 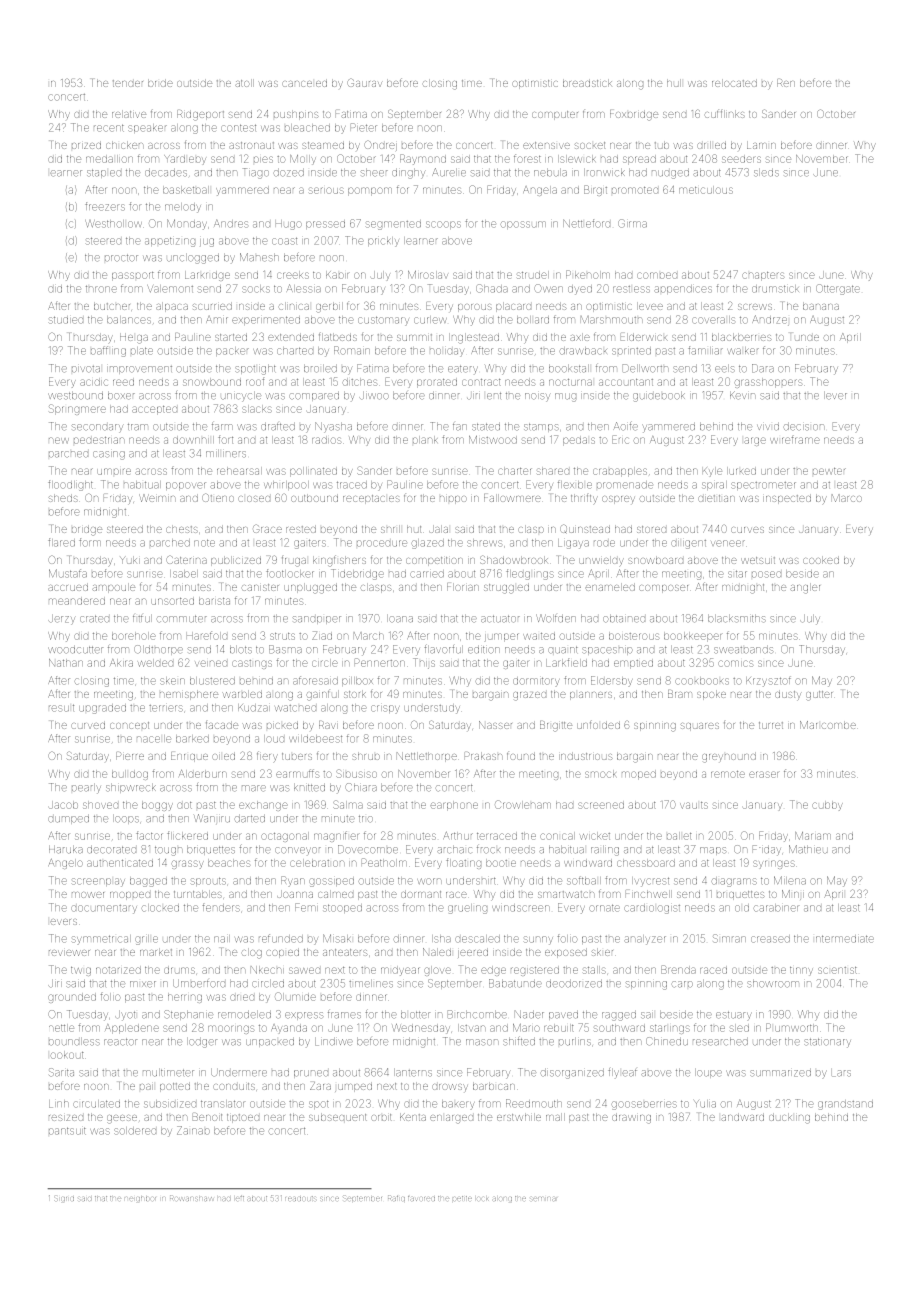 What do you see at coordinates (620, 472) in the screenshot?
I see `crabapples` at bounding box center [620, 472].
